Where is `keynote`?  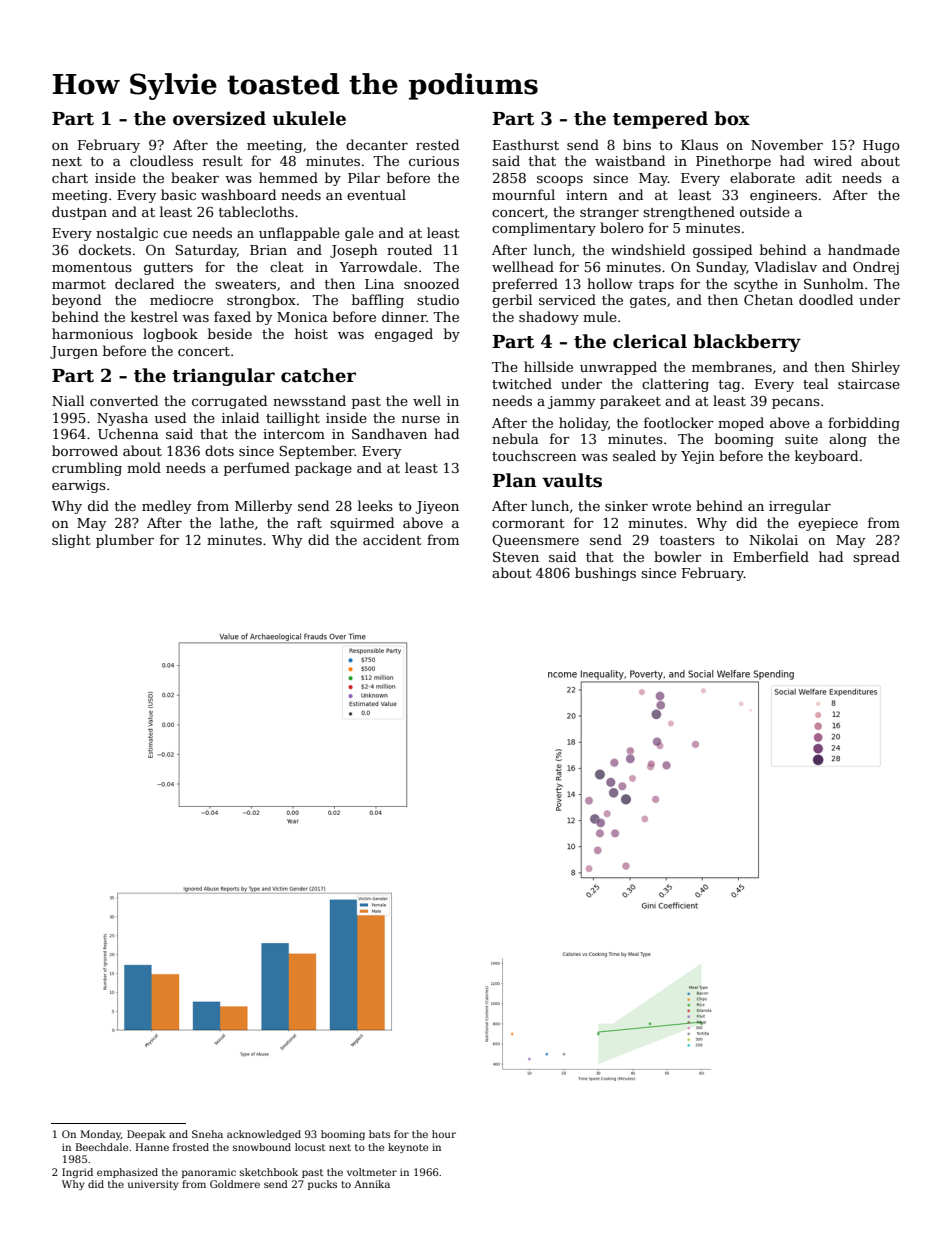 keynote is located at coordinates (408, 1148).
